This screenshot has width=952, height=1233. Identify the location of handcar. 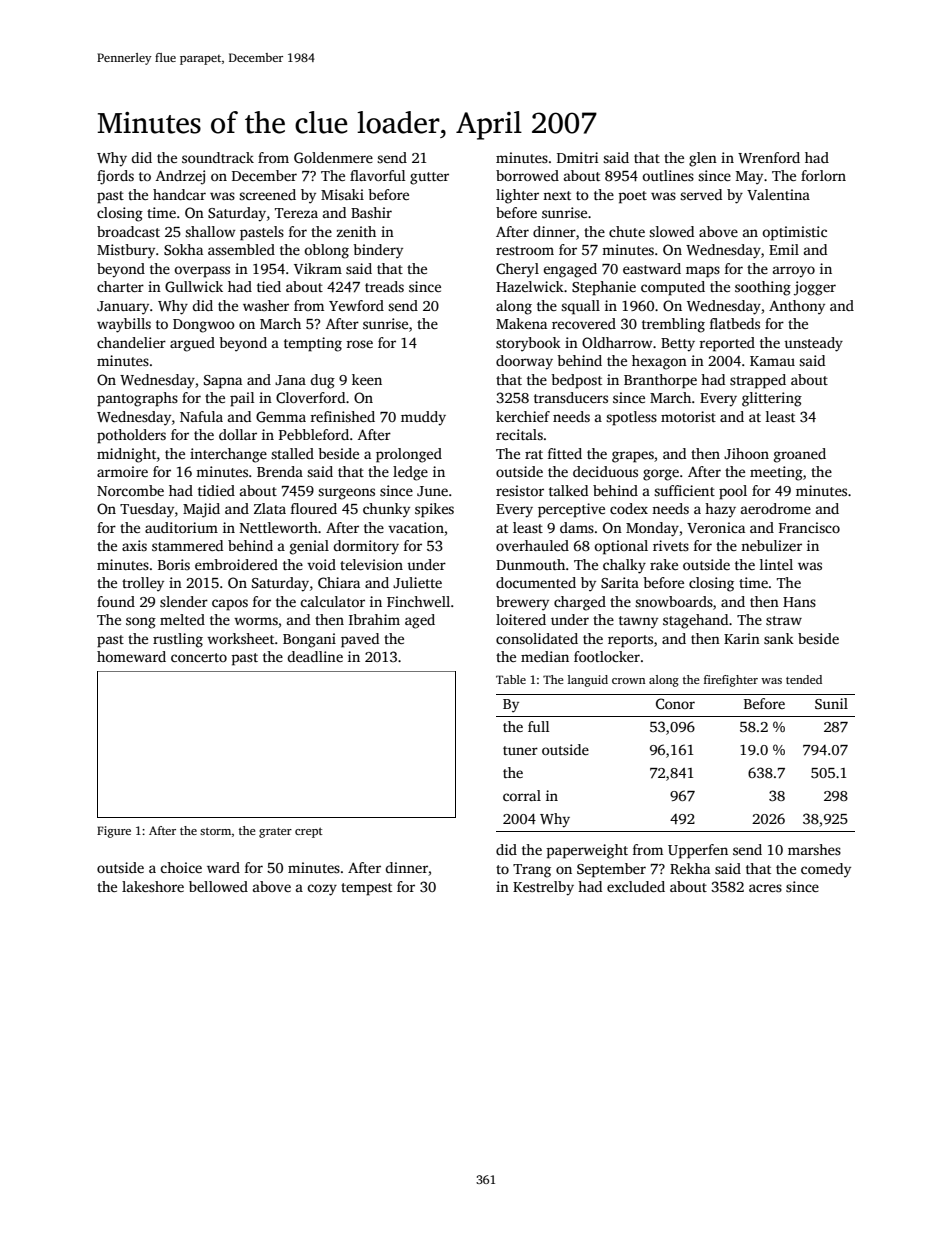
(179, 194).
